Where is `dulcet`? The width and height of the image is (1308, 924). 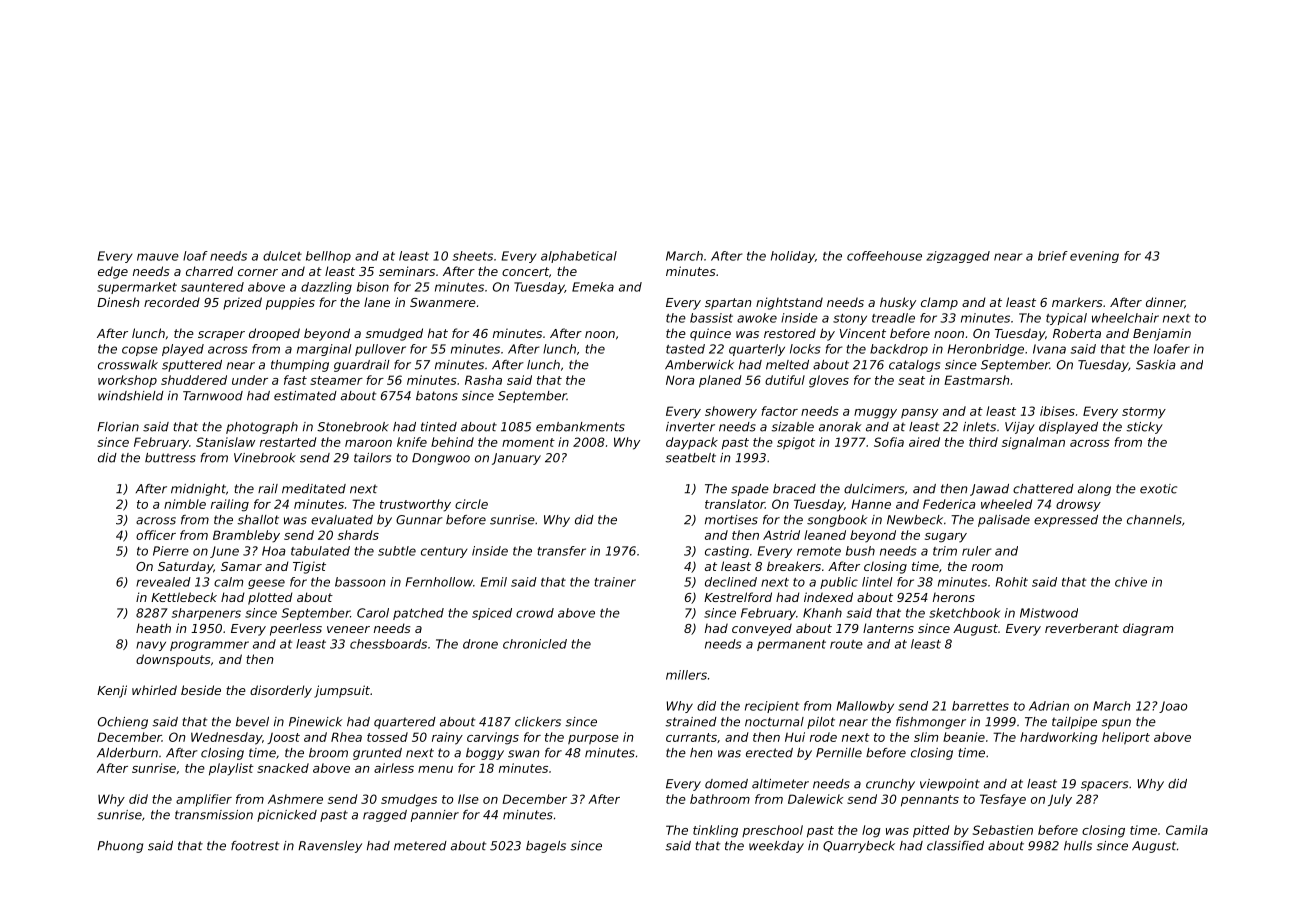
dulcet is located at coordinates (282, 256).
